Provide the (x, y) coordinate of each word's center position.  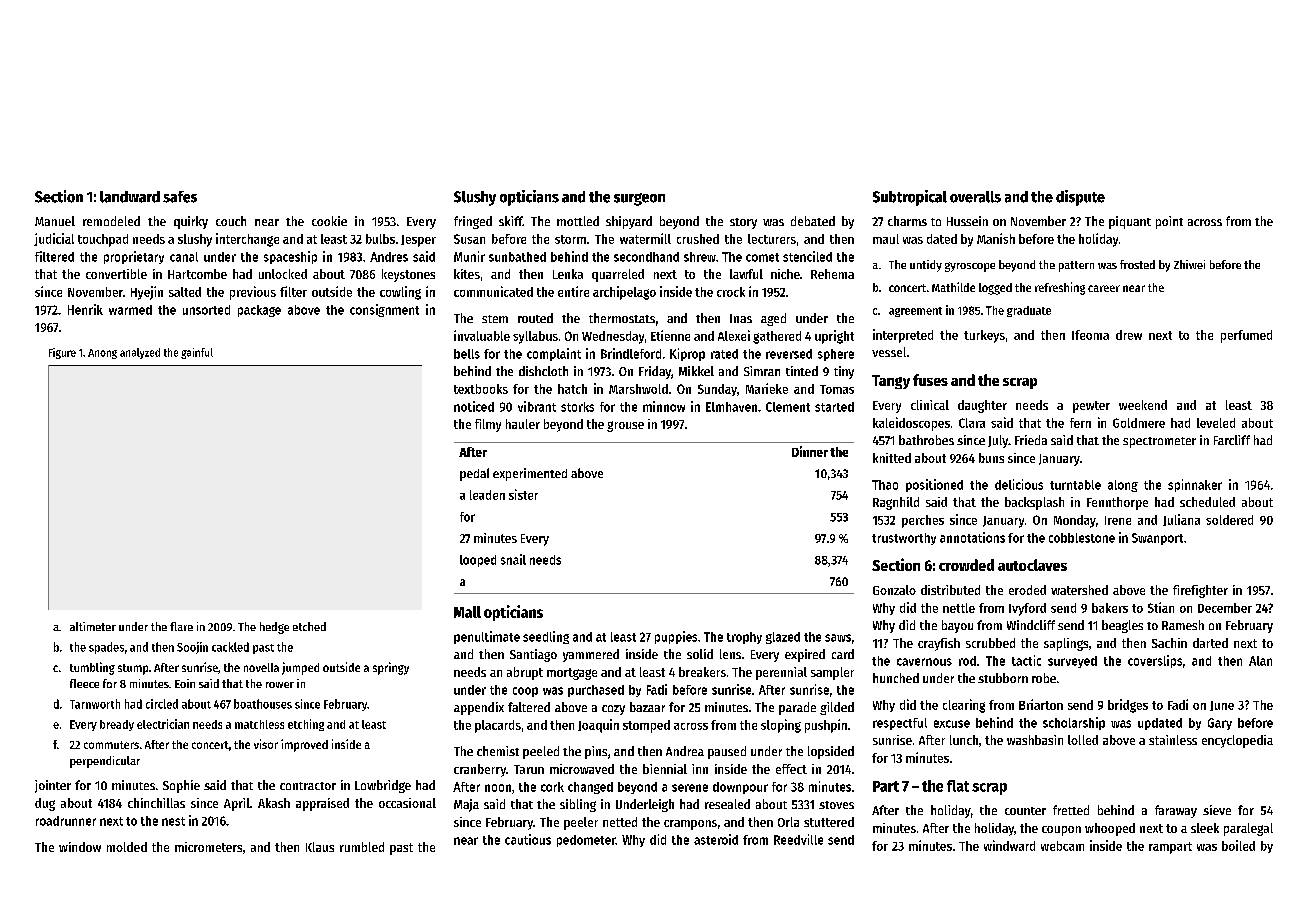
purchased (596, 691)
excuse (952, 724)
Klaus (320, 847)
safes (180, 197)
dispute (1080, 198)
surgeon (639, 199)
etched (309, 626)
